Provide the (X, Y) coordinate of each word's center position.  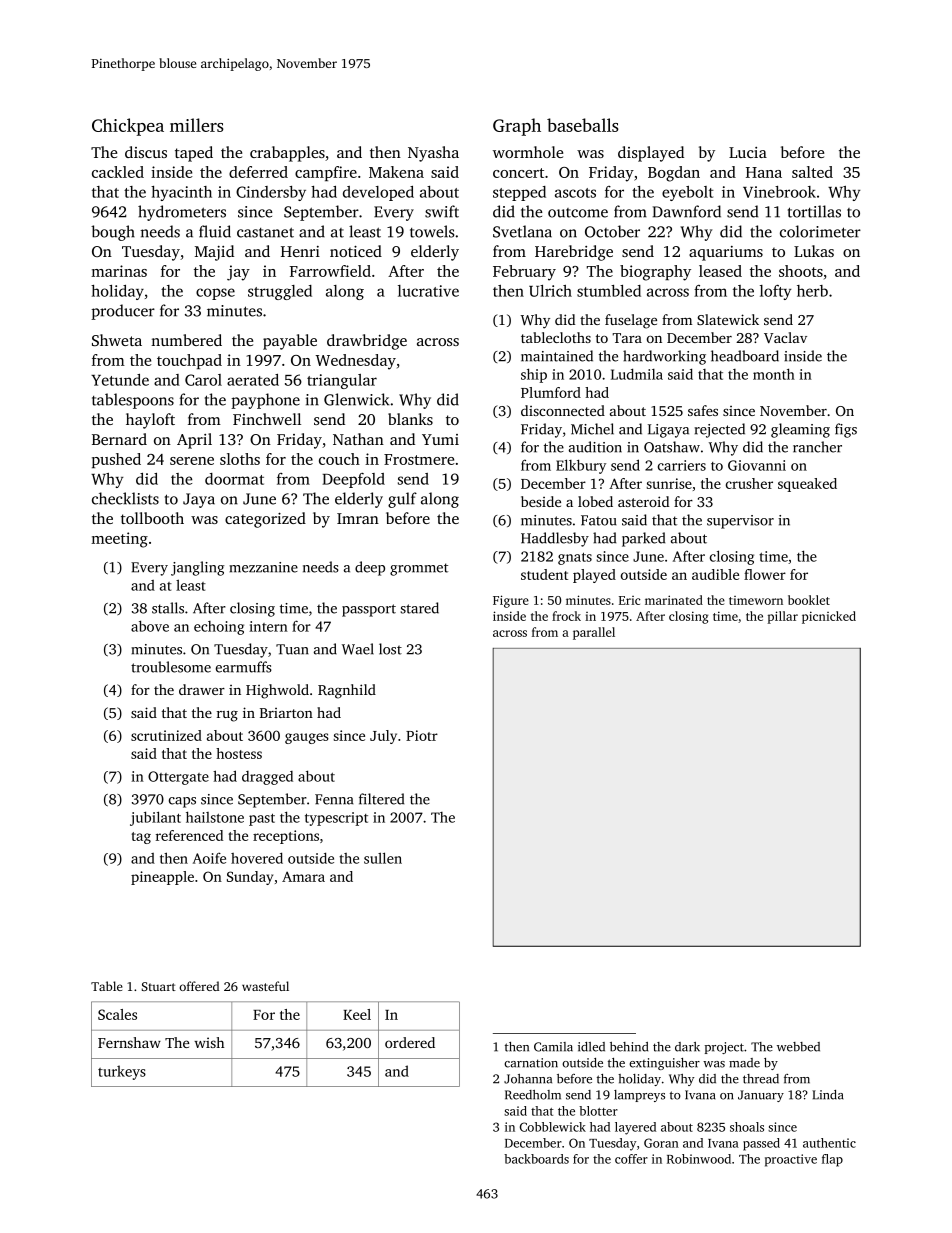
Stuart (159, 986)
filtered (381, 799)
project (724, 1048)
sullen (383, 858)
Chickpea (128, 127)
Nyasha (433, 154)
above (150, 626)
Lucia (748, 152)
